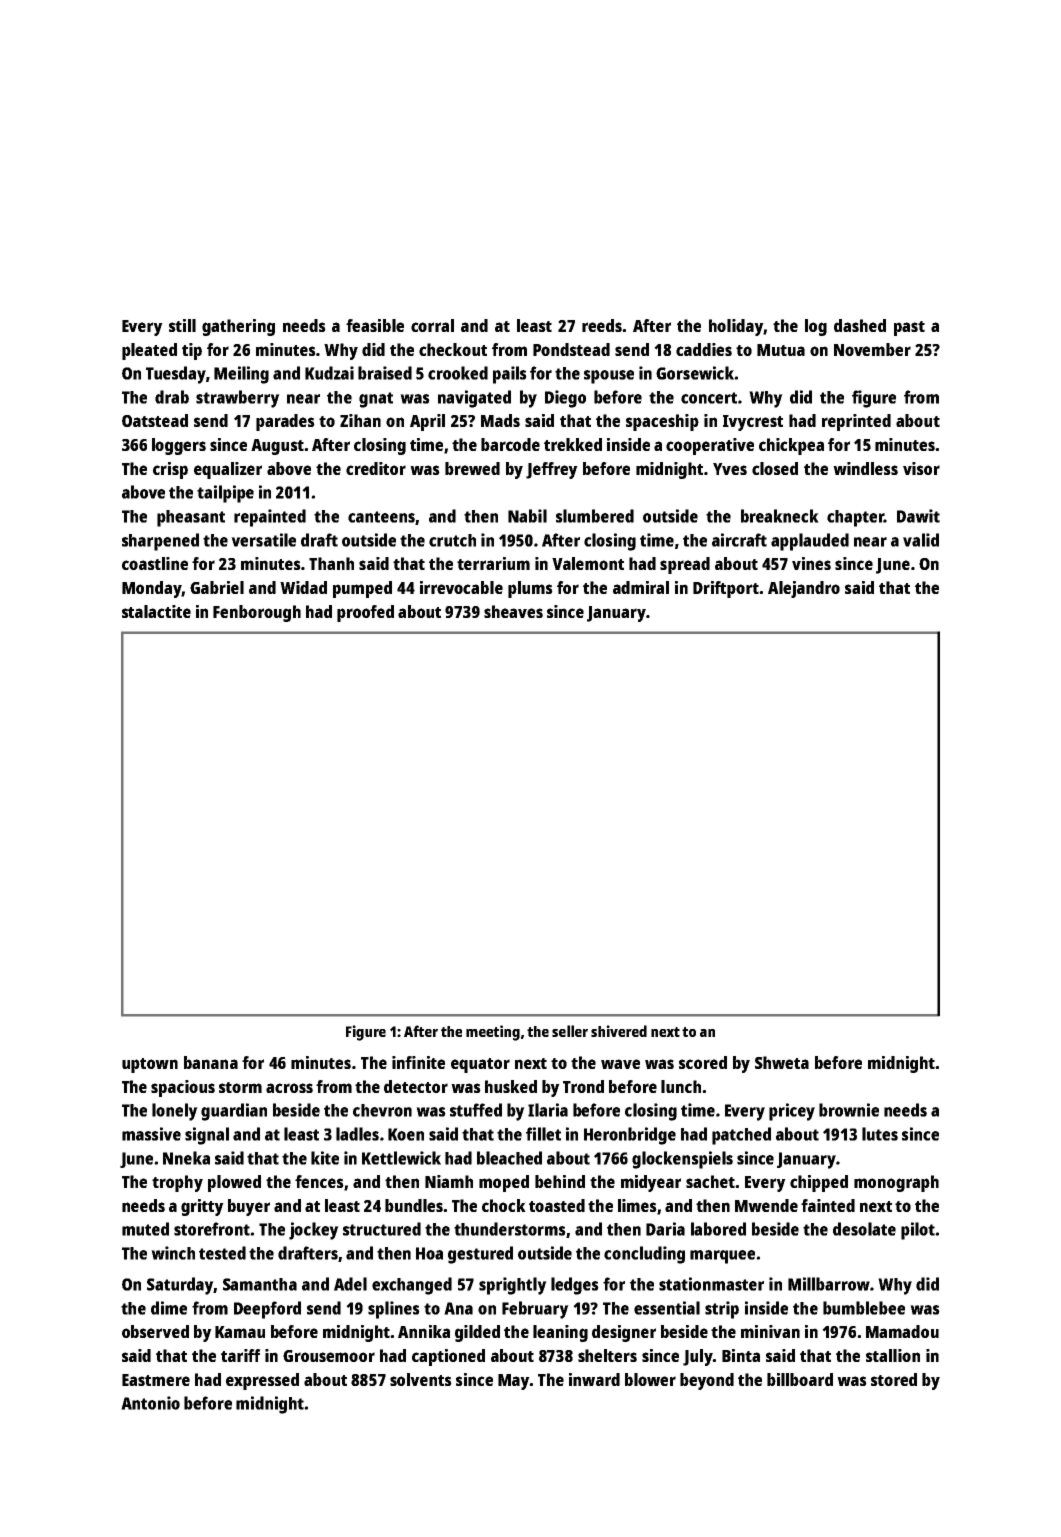 This document has width=1061, height=1537. What do you see at coordinates (375, 325) in the document?
I see `feasible` at bounding box center [375, 325].
